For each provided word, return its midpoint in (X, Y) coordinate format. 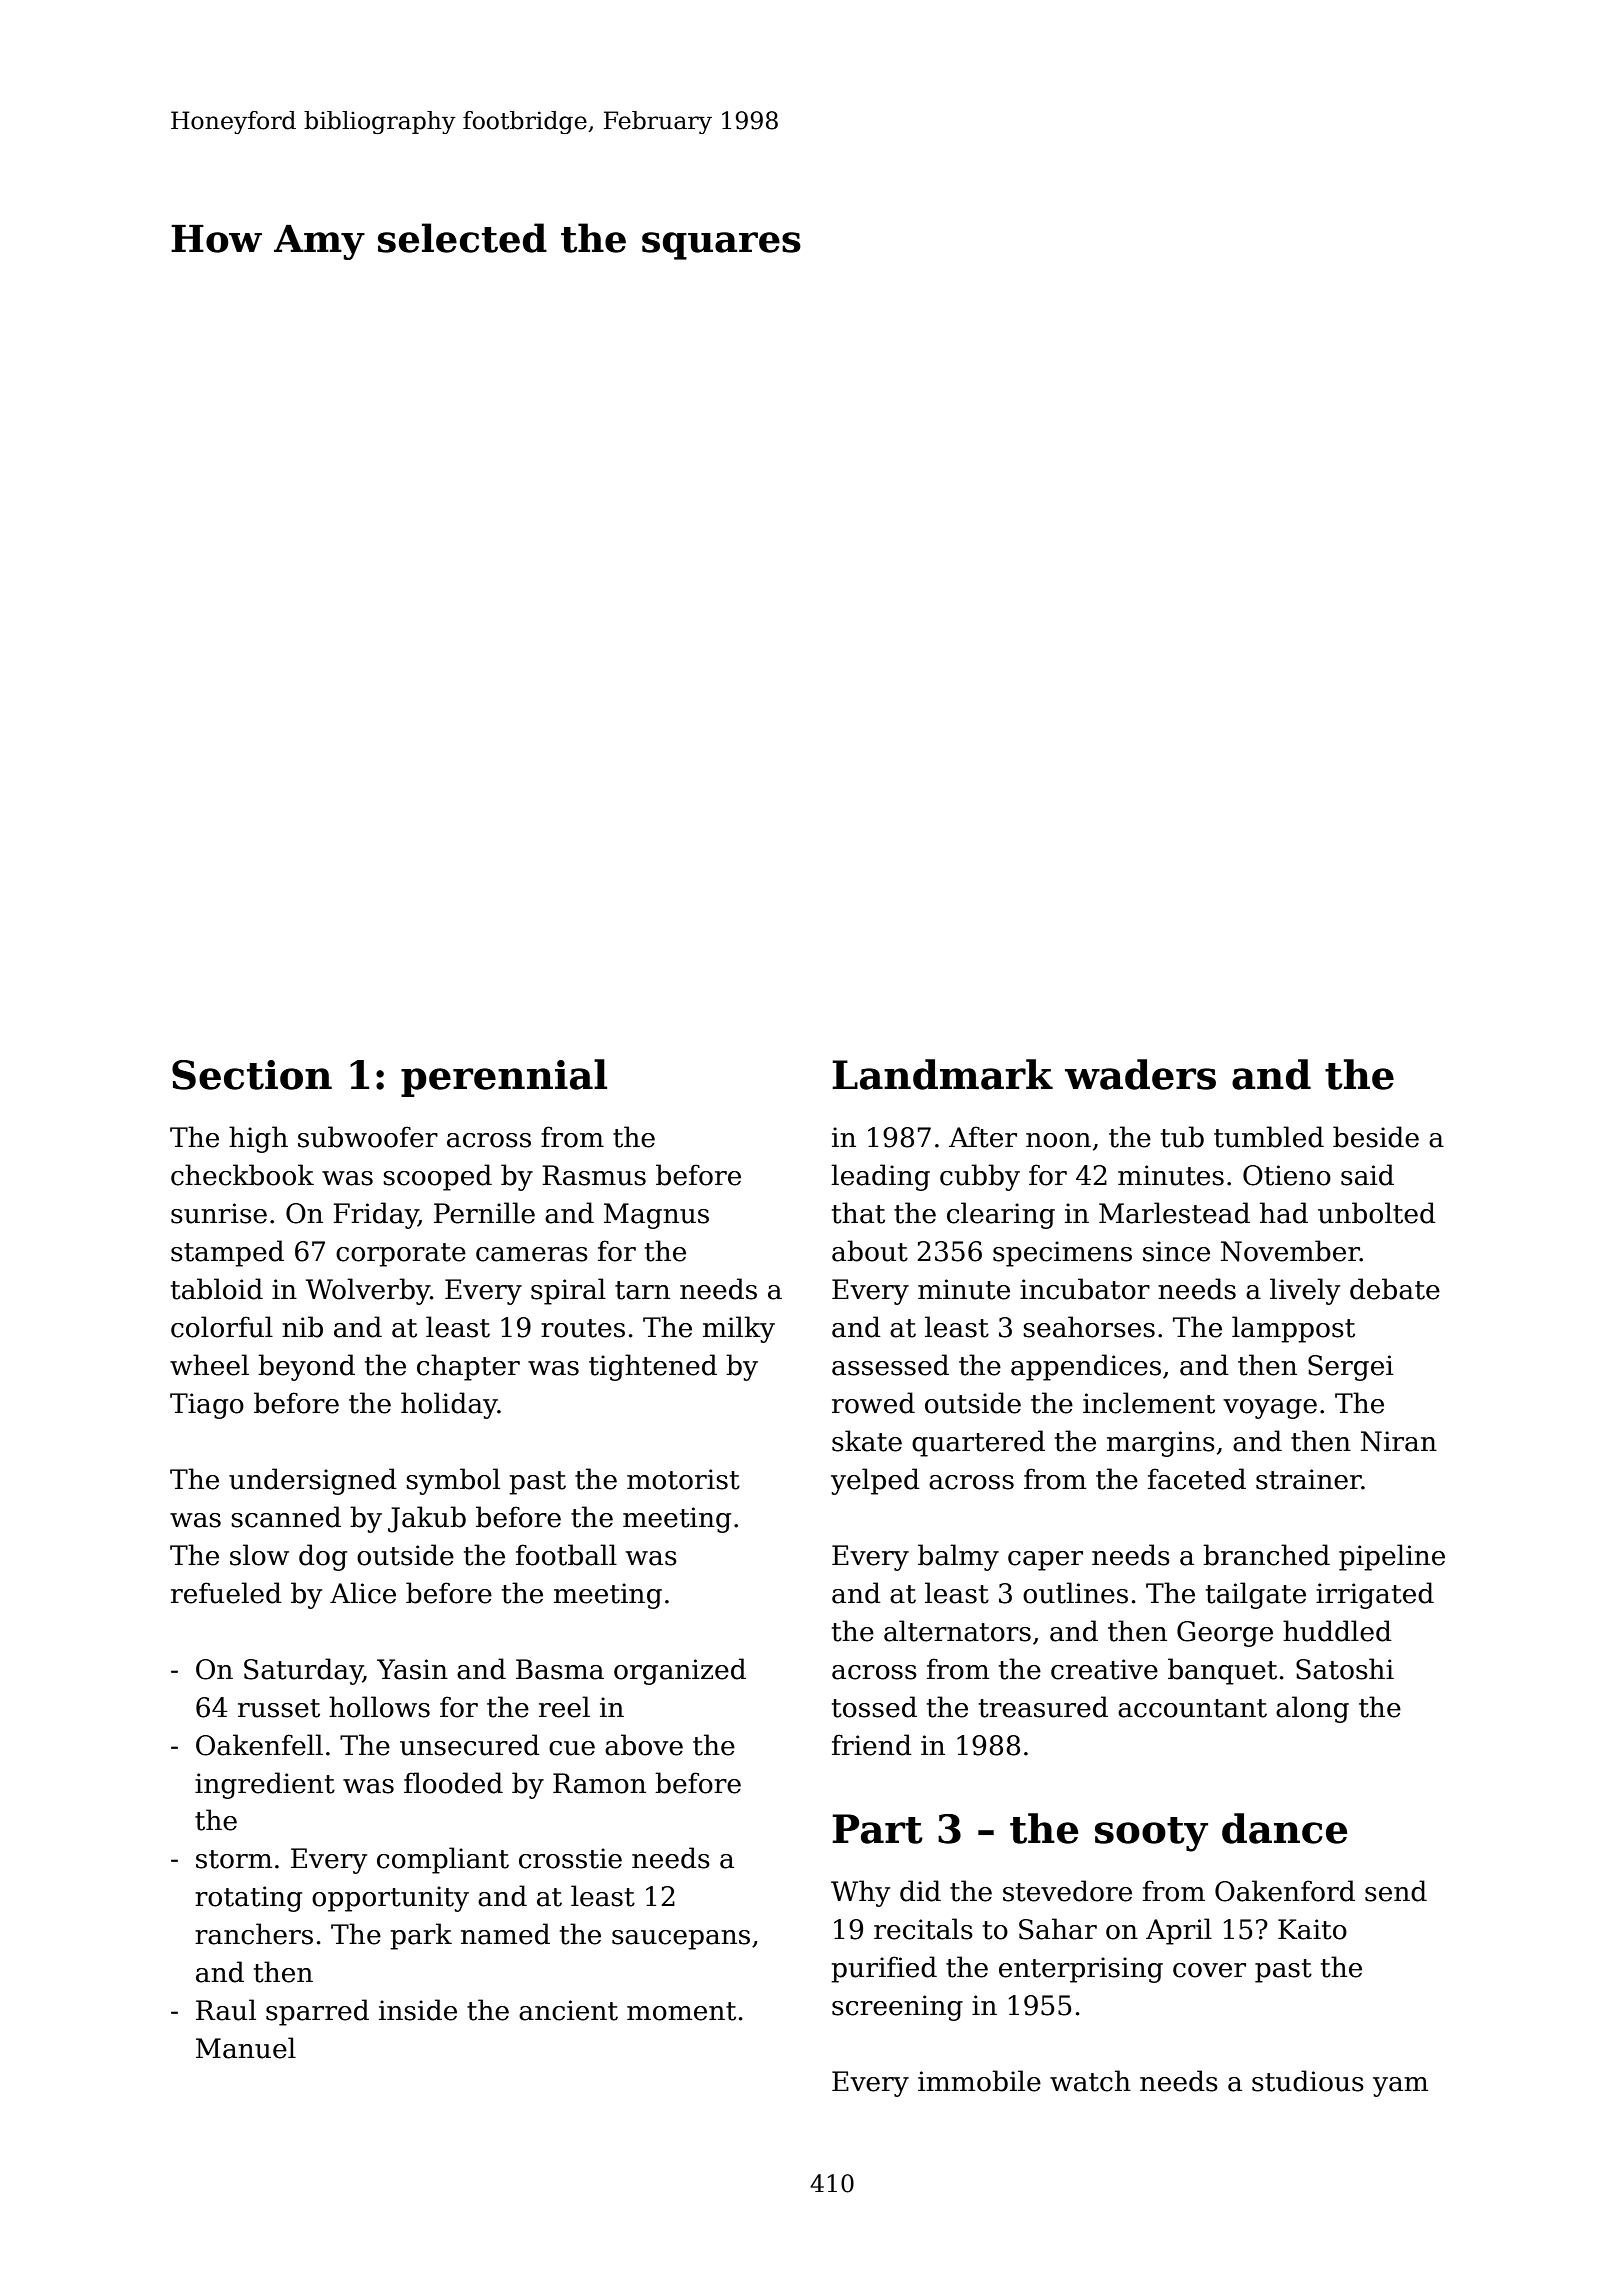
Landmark (942, 1074)
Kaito (1312, 1929)
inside (418, 2010)
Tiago (207, 1406)
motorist (683, 1479)
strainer (1309, 1479)
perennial (504, 1078)
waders (1140, 1074)
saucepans (681, 1940)
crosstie (570, 1858)
